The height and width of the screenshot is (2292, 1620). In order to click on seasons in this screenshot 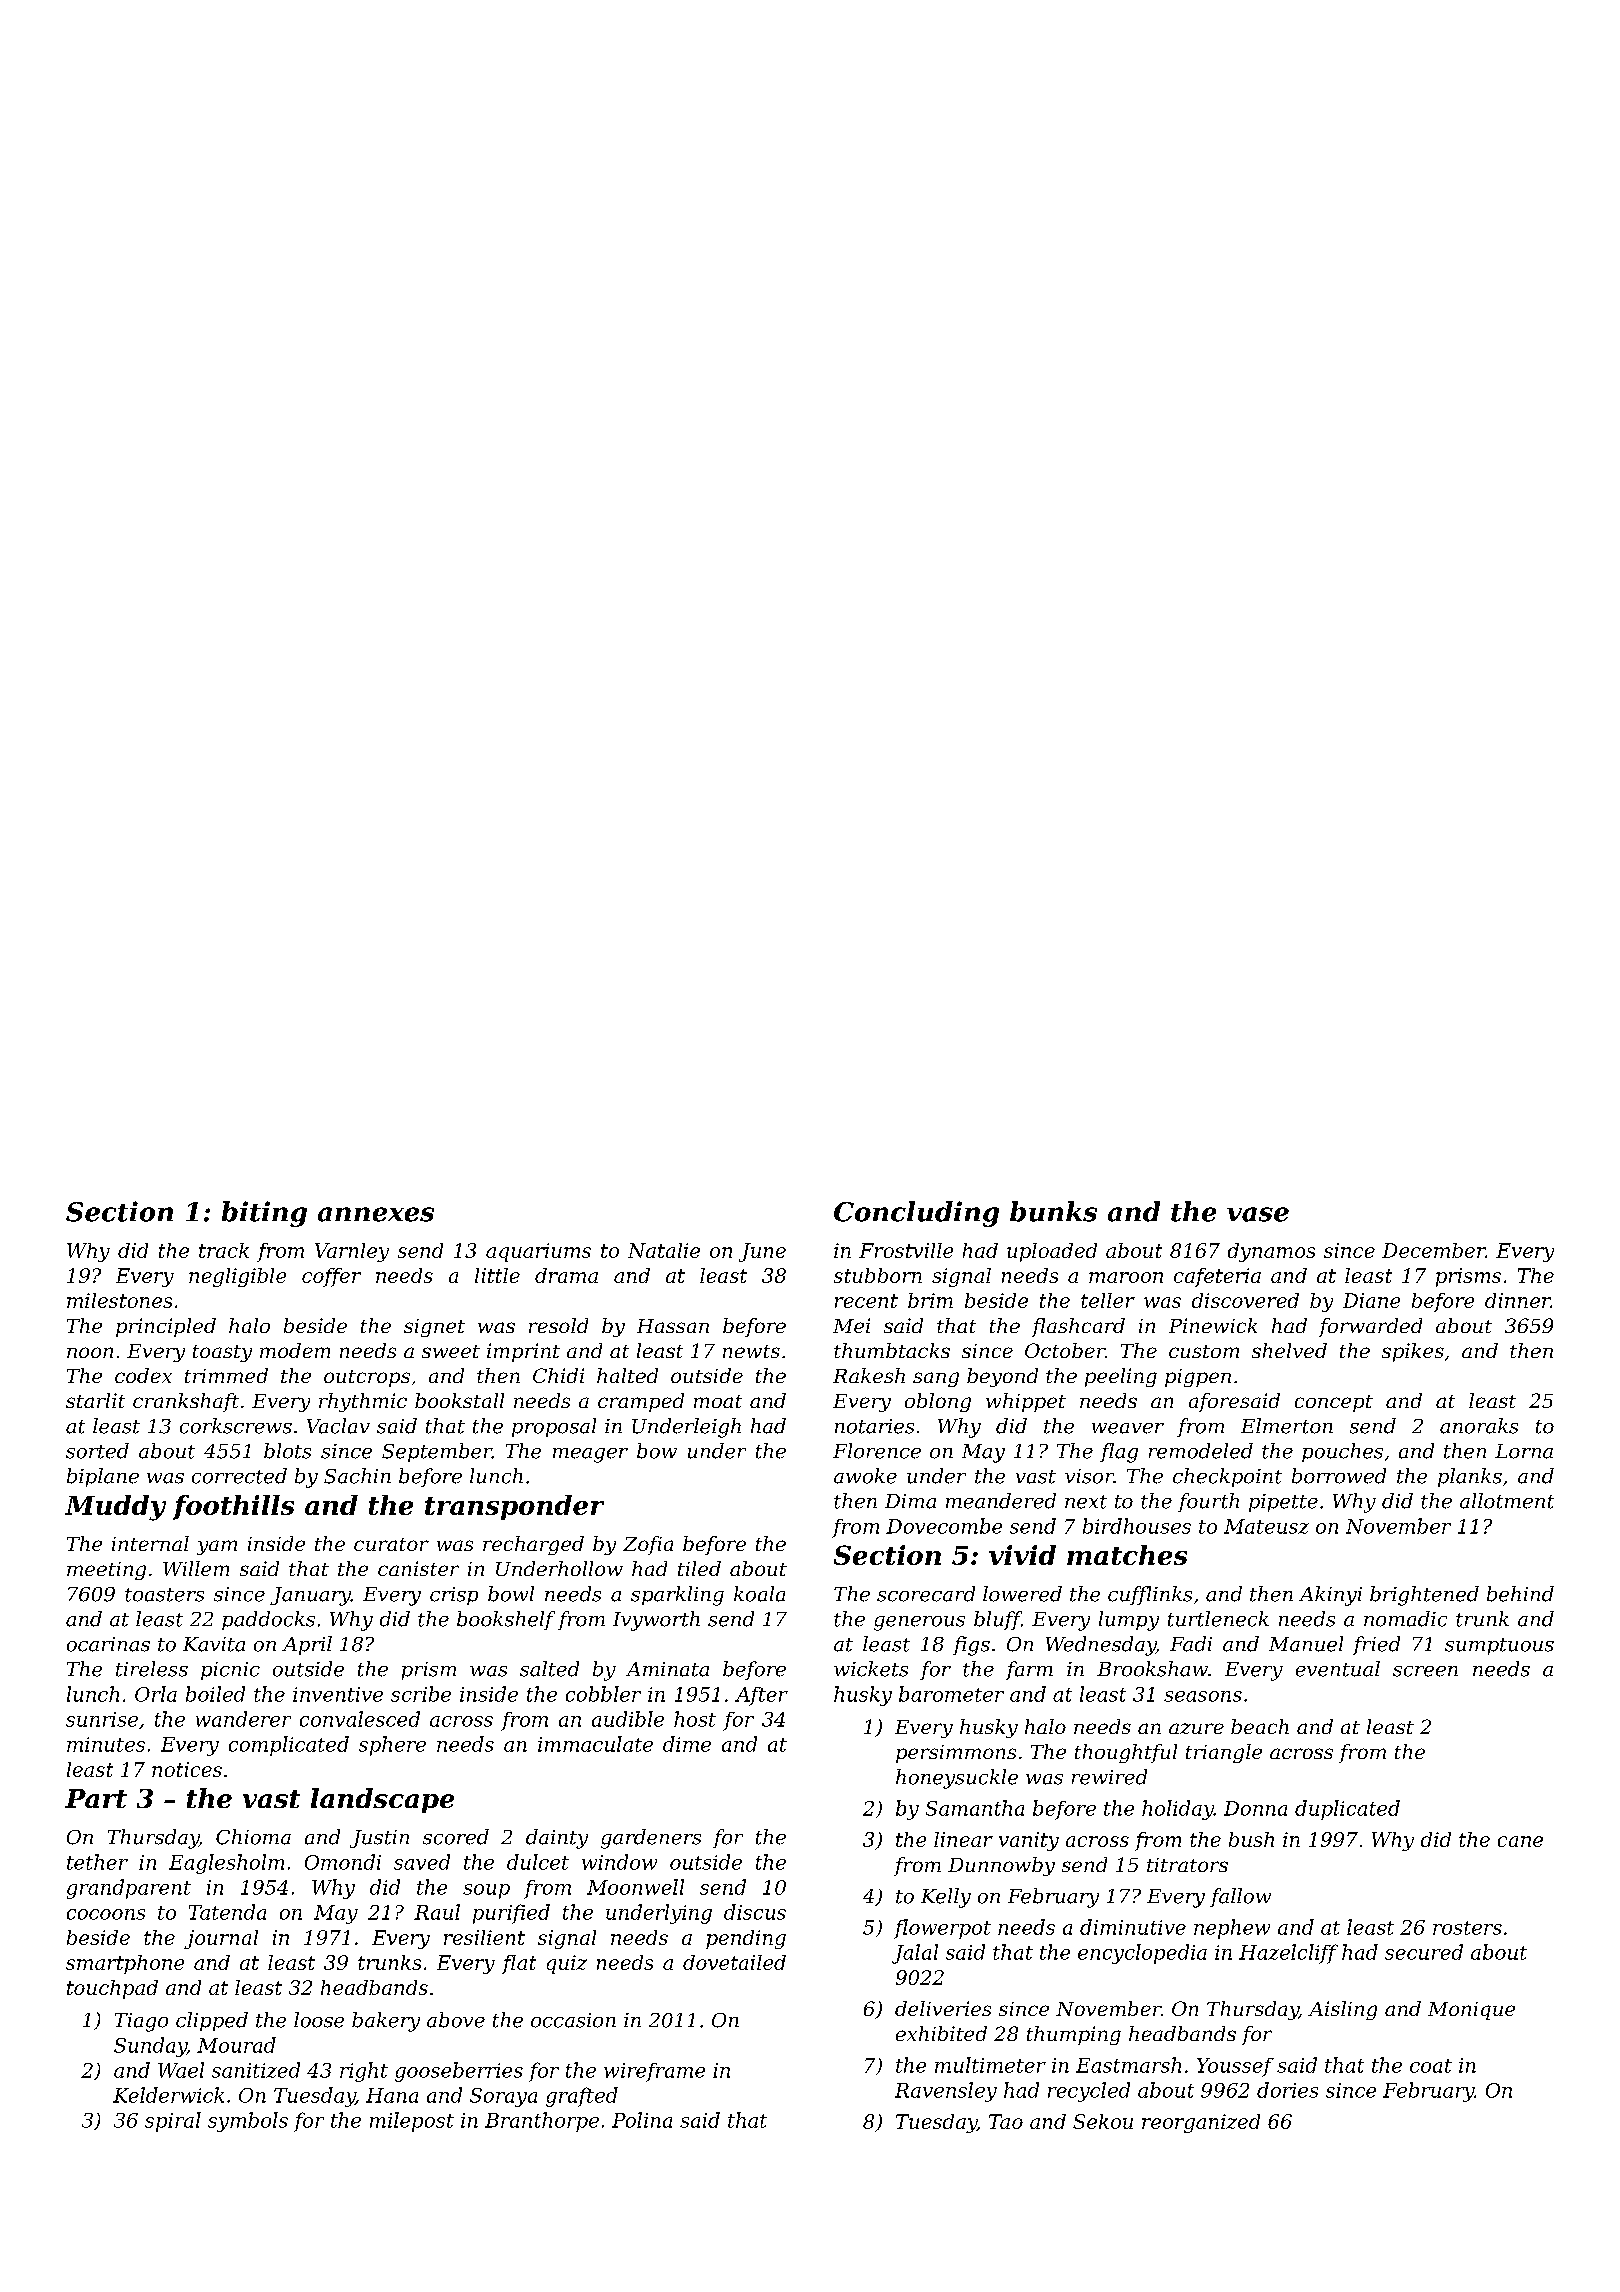, I will do `click(1203, 1696)`.
